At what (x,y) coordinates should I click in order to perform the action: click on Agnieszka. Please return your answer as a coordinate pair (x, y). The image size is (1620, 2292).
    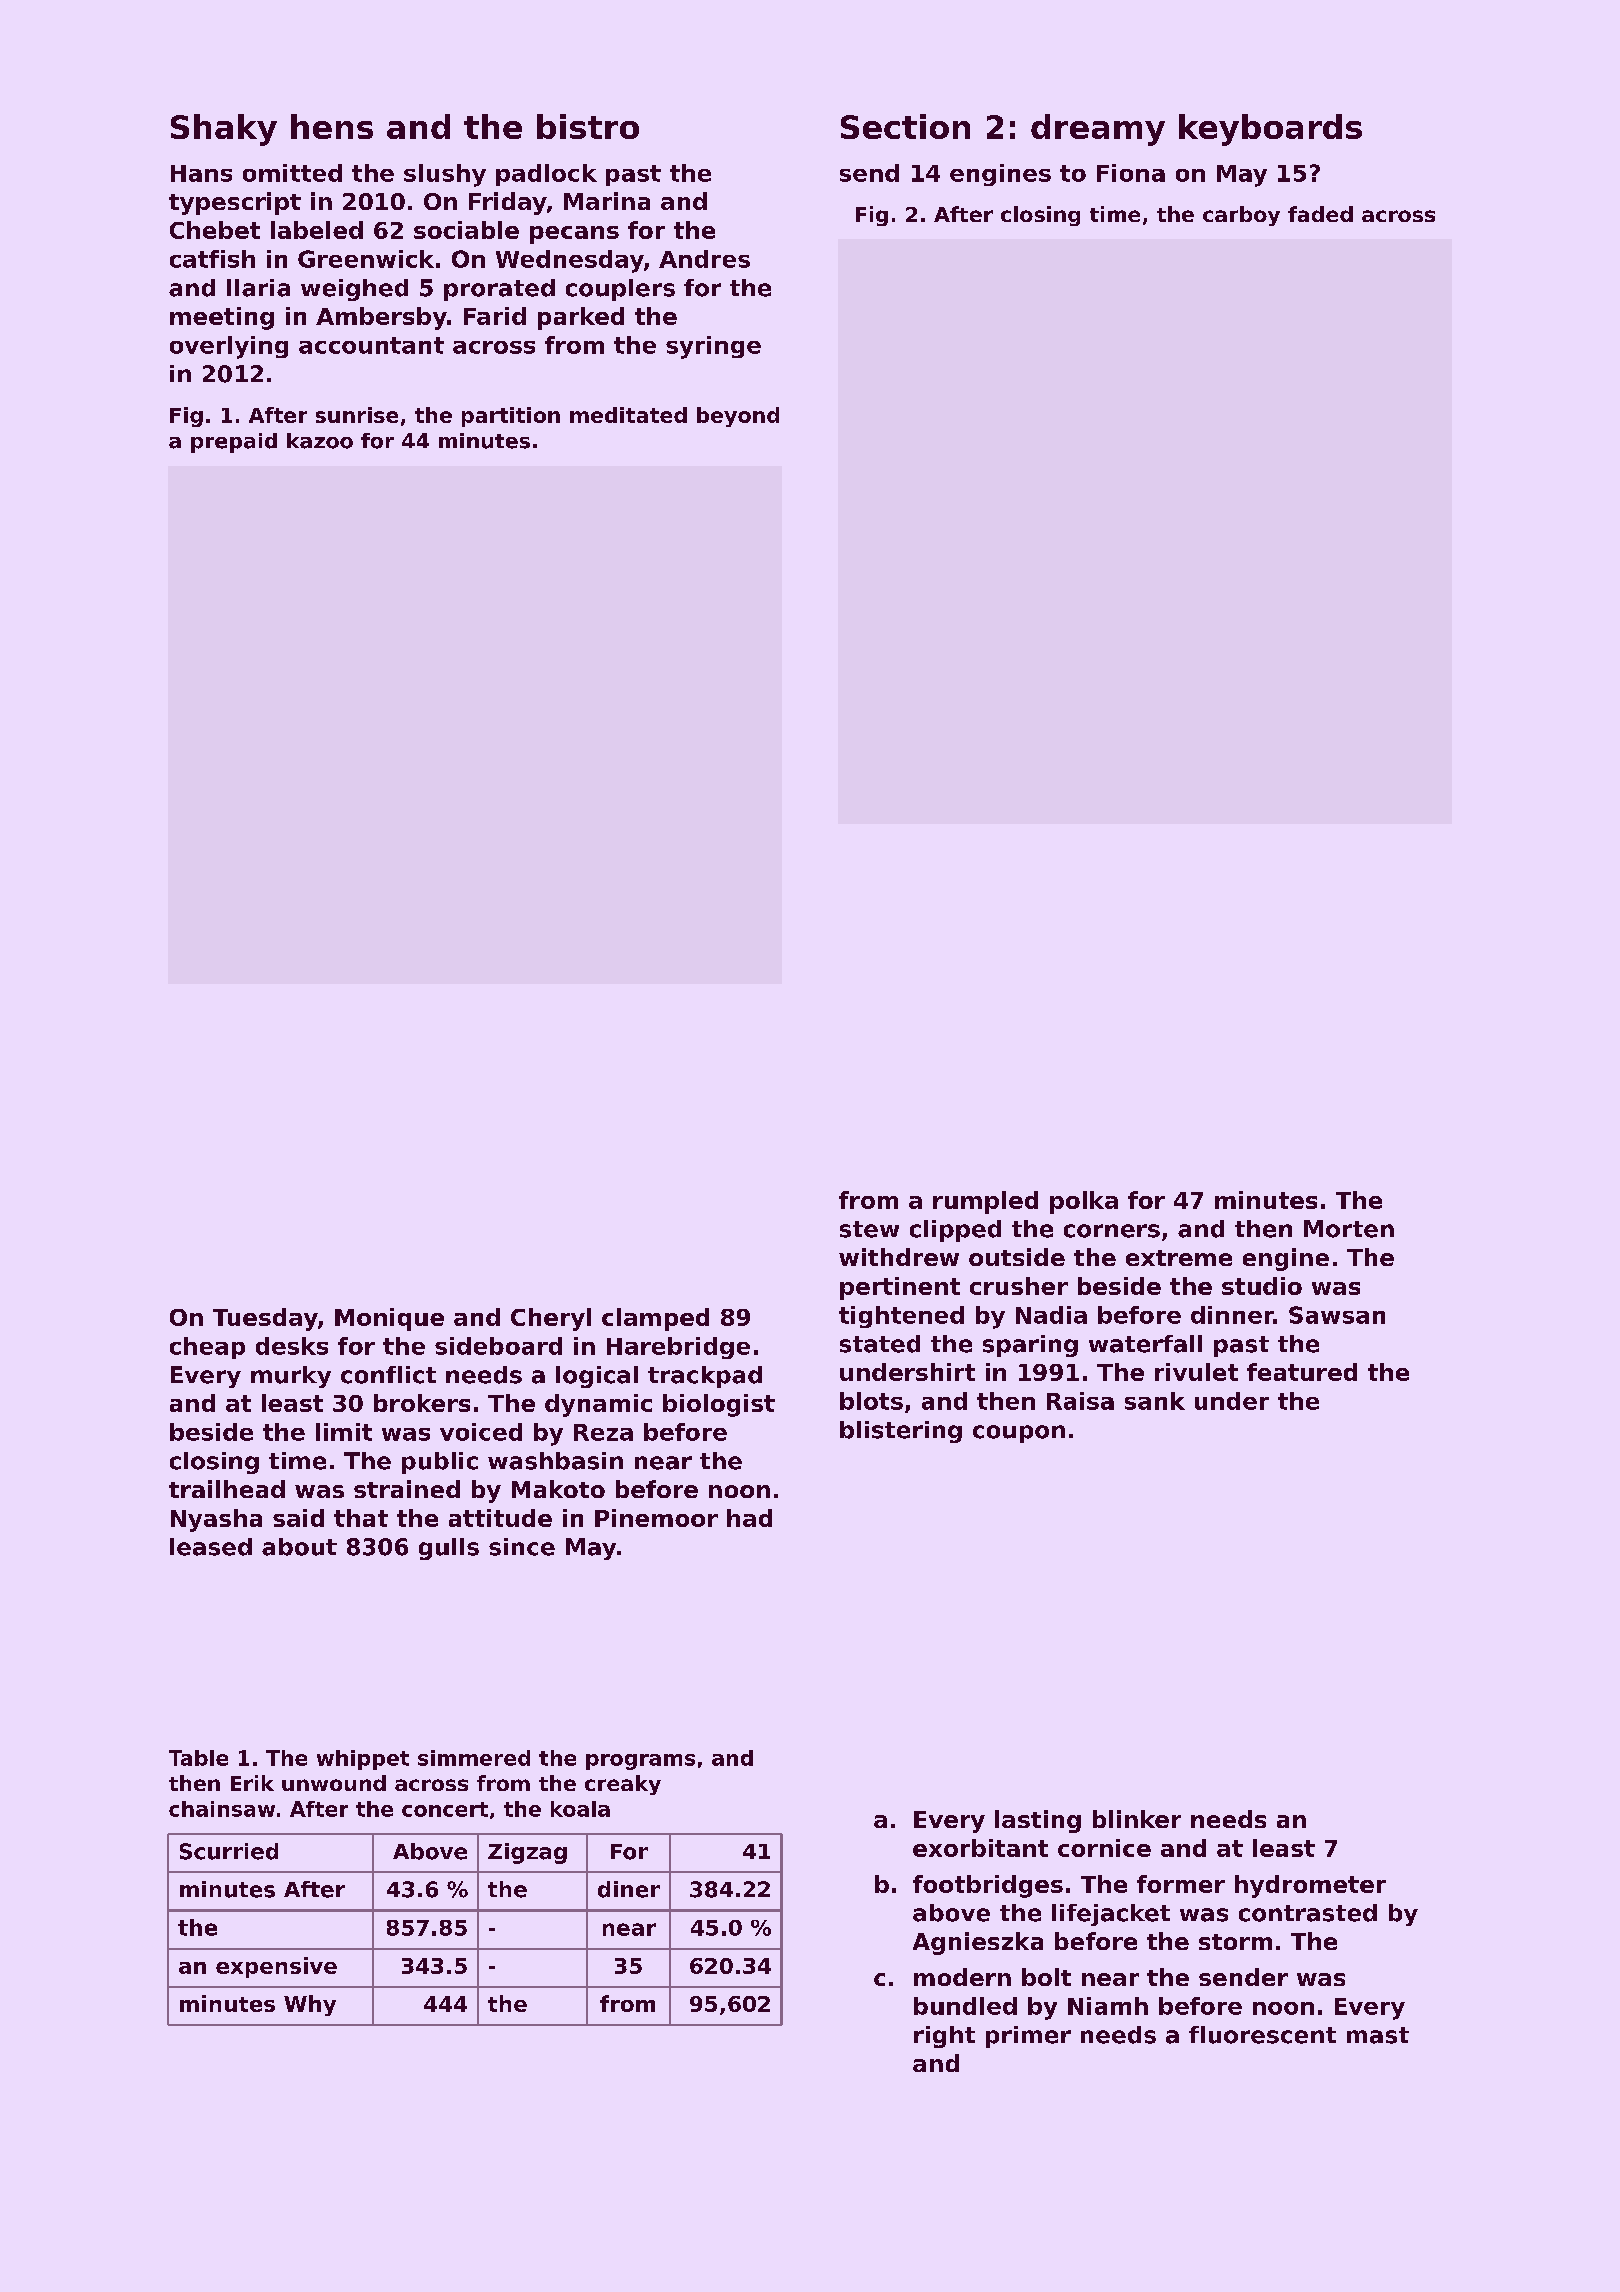
    Looking at the image, I should click on (978, 1943).
